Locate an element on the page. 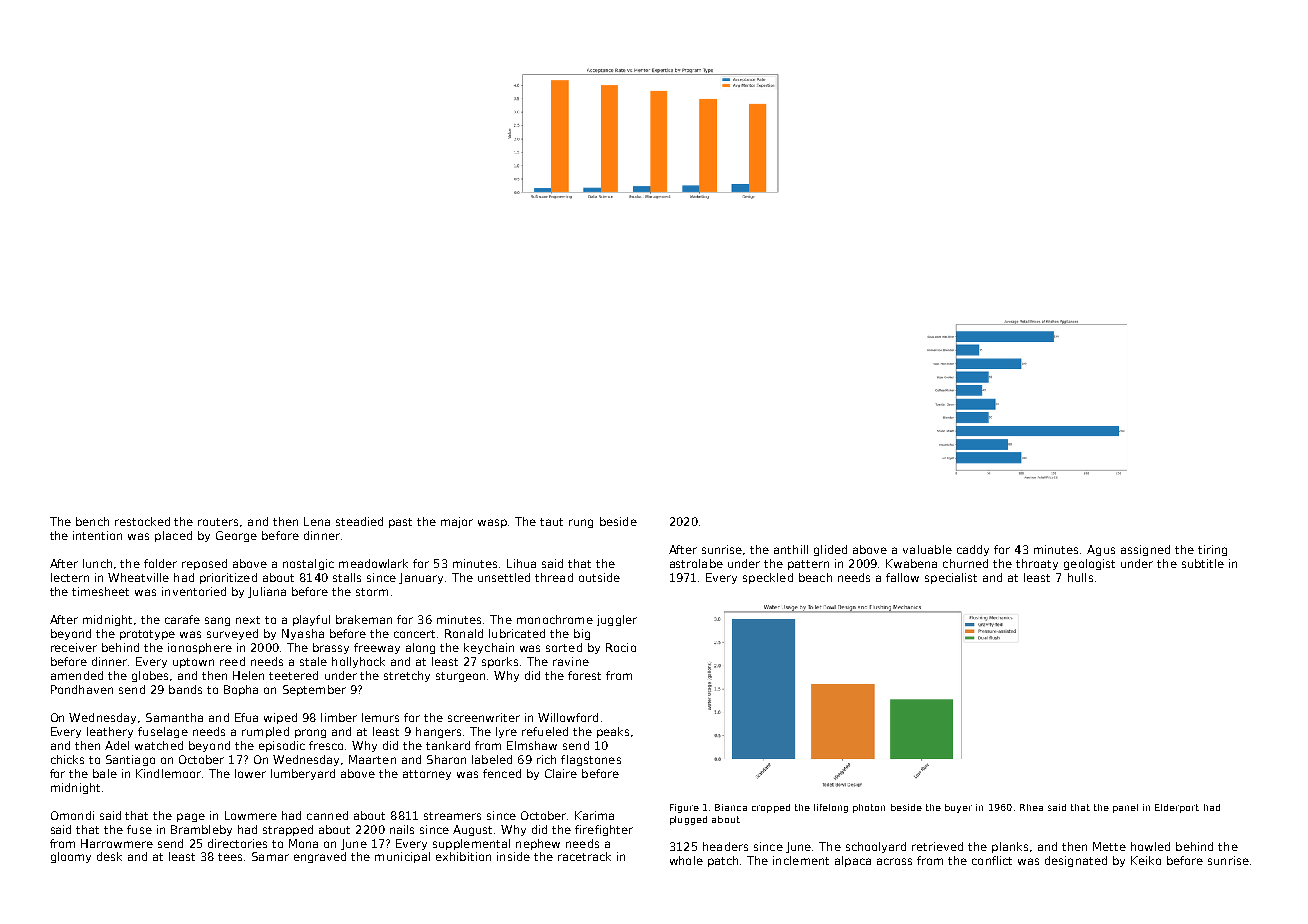 The width and height of the document is (1308, 924). anthill is located at coordinates (791, 549).
